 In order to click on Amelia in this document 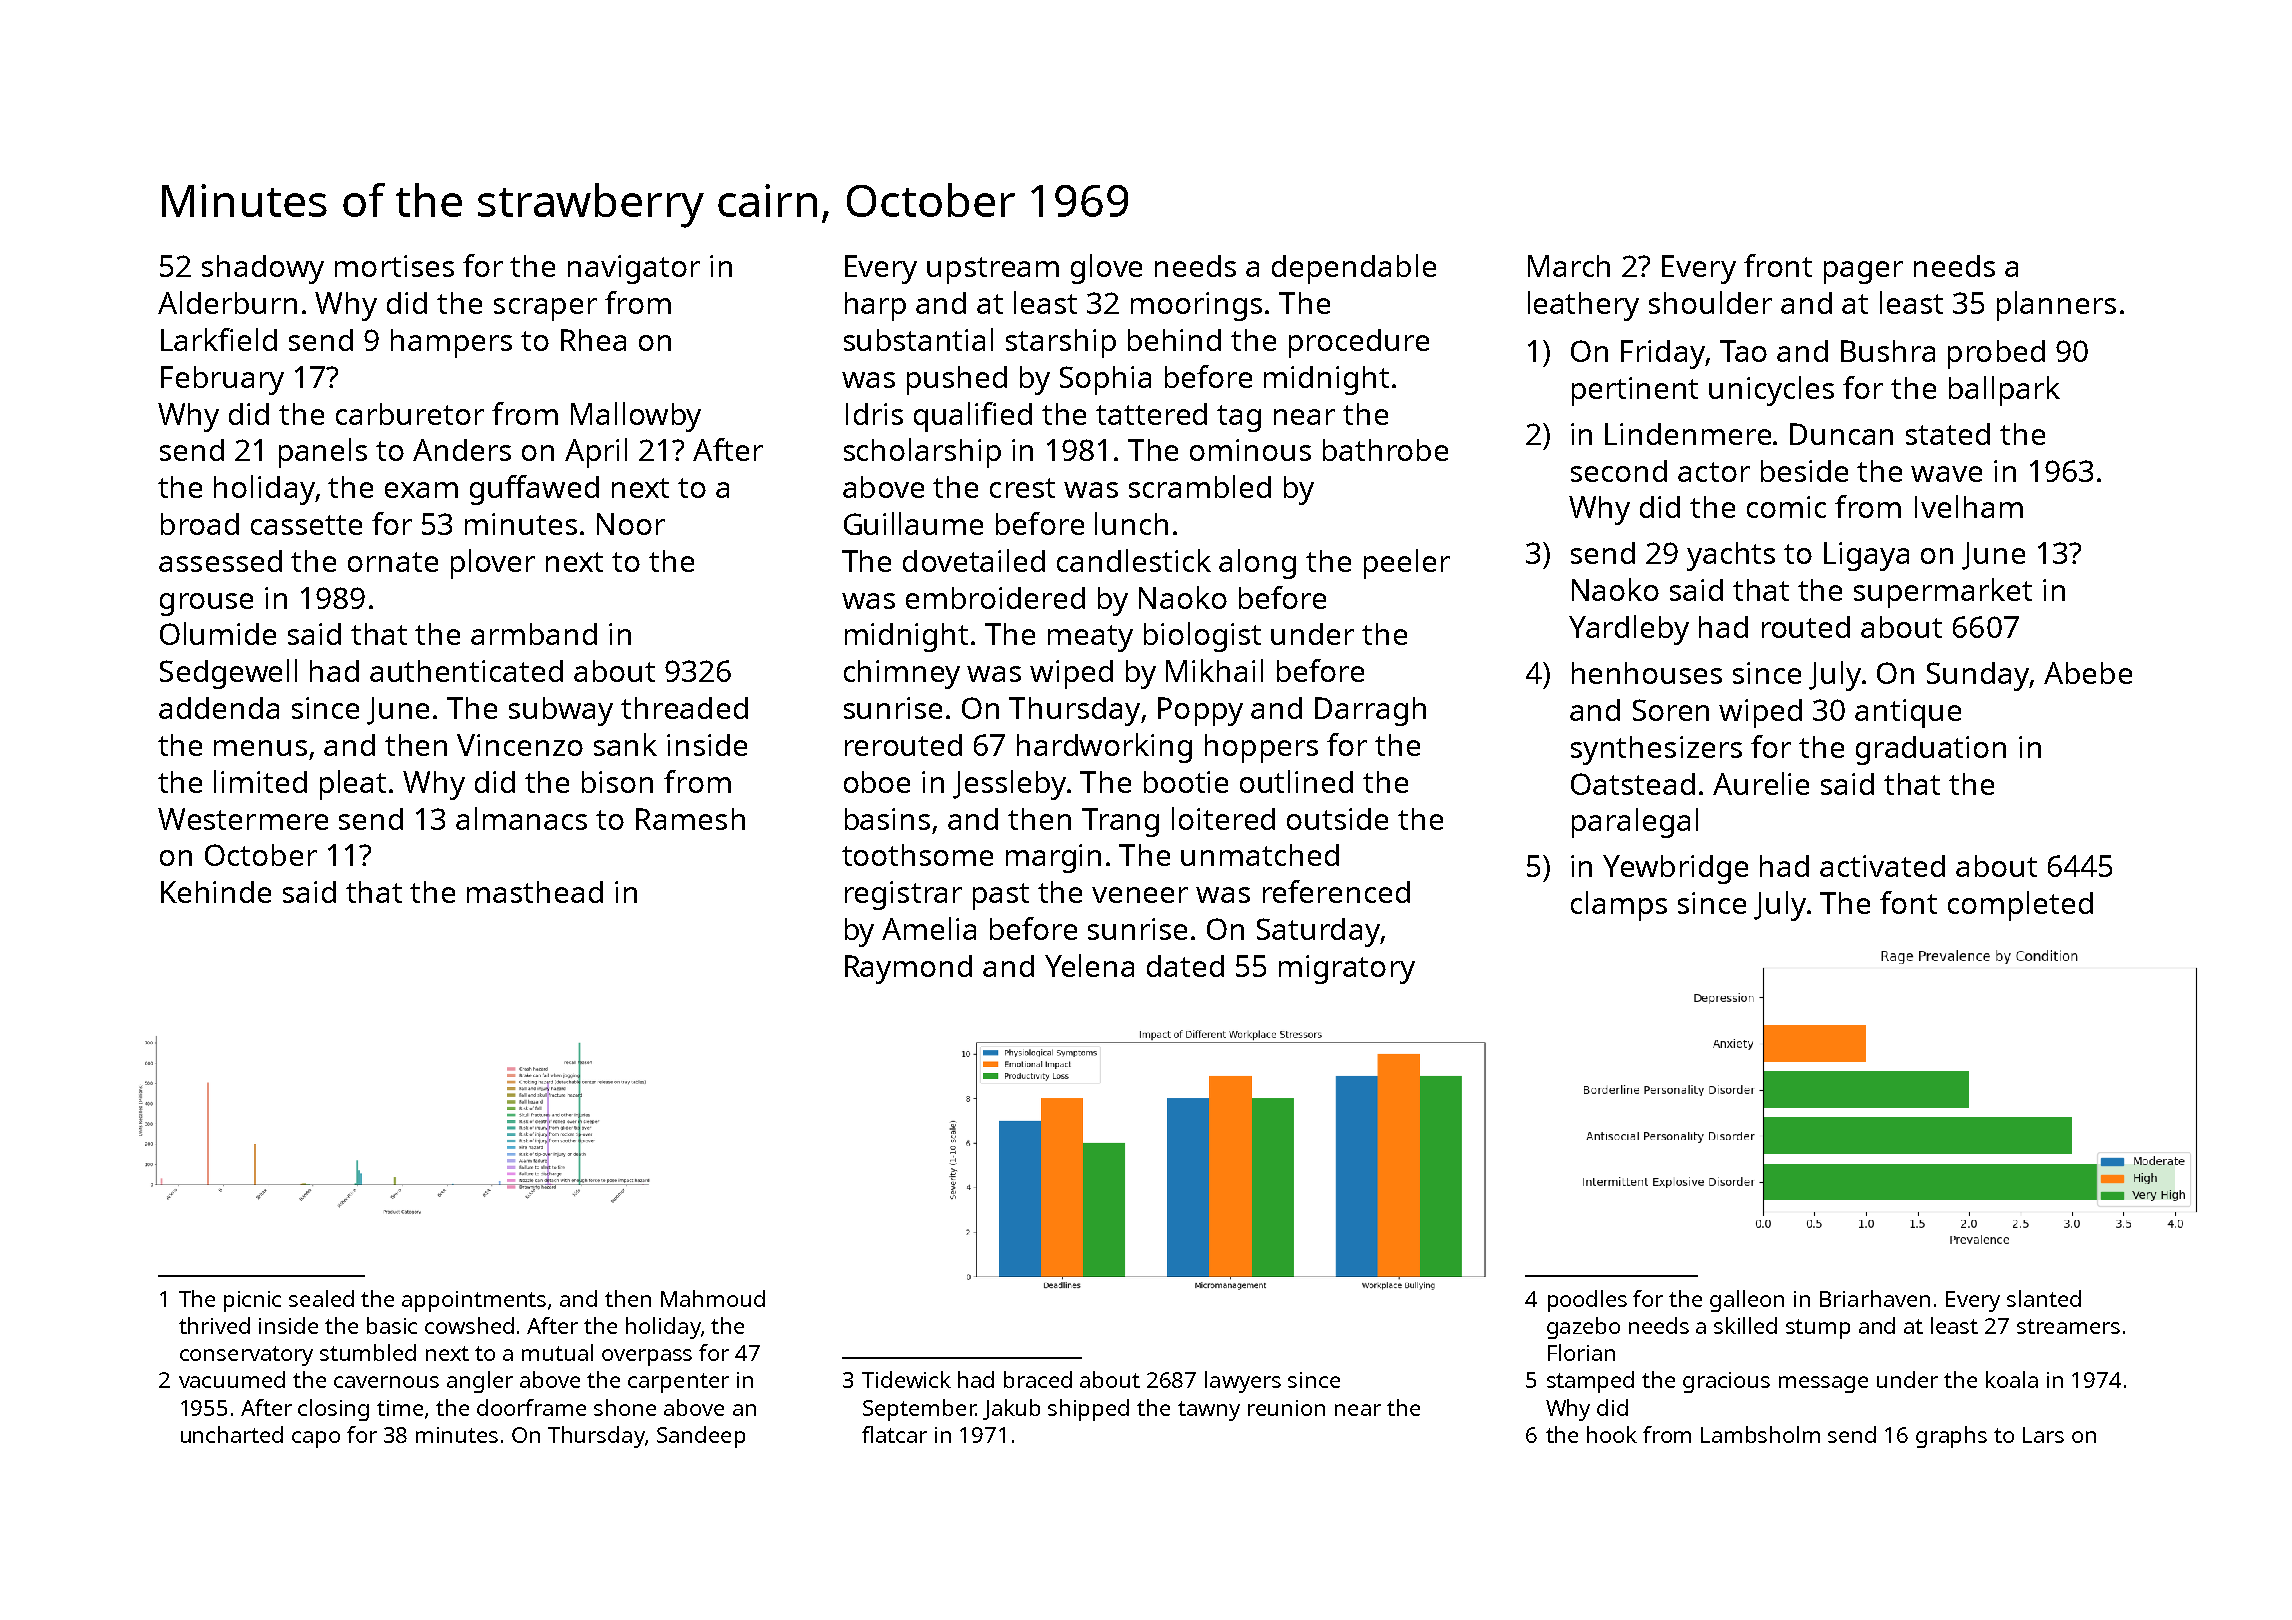, I will do `click(929, 928)`.
